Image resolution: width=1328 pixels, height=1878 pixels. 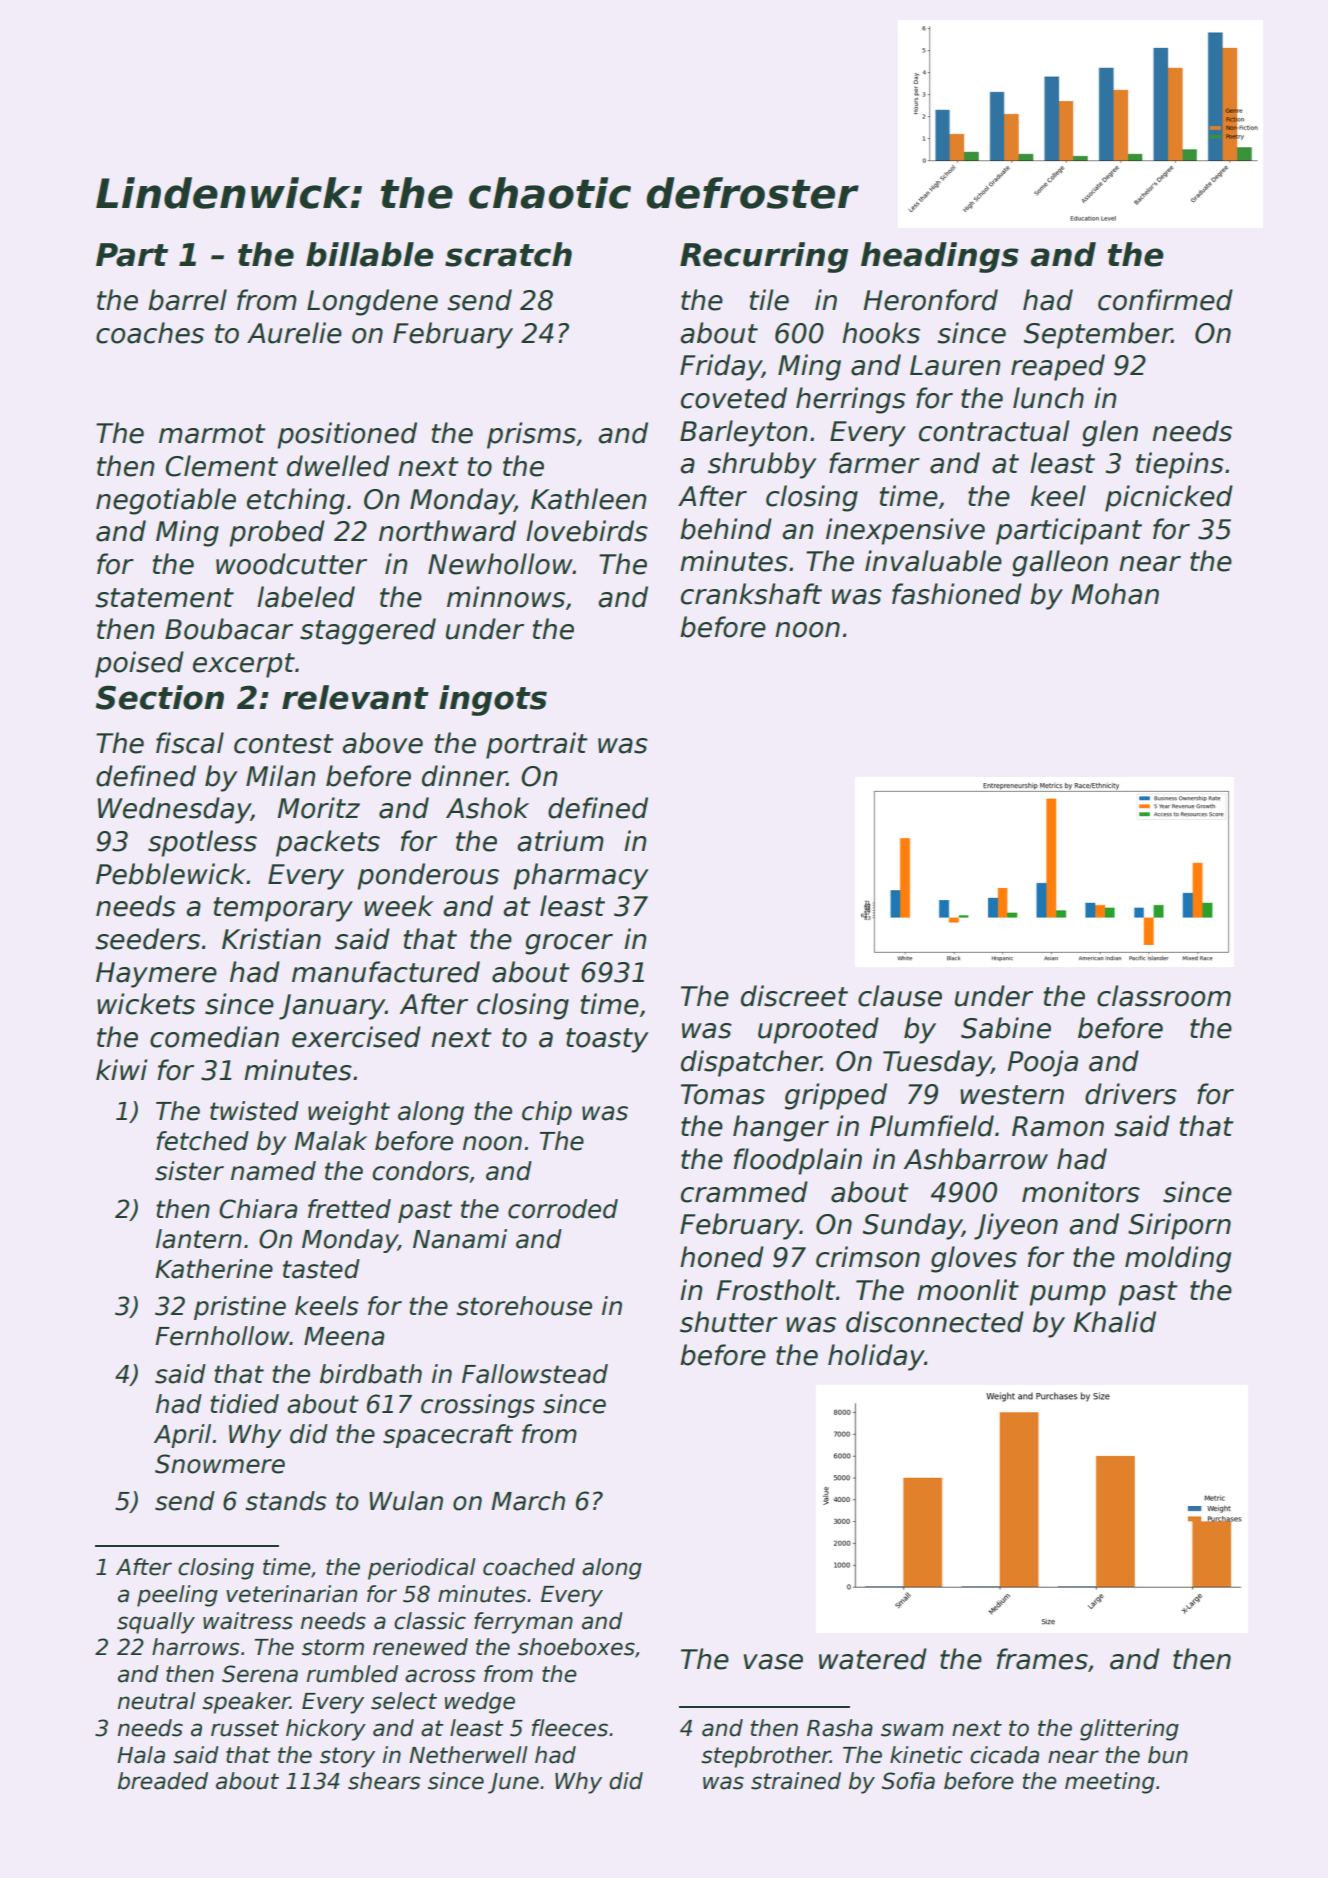 What do you see at coordinates (163, 1781) in the image?
I see `breaded` at bounding box center [163, 1781].
